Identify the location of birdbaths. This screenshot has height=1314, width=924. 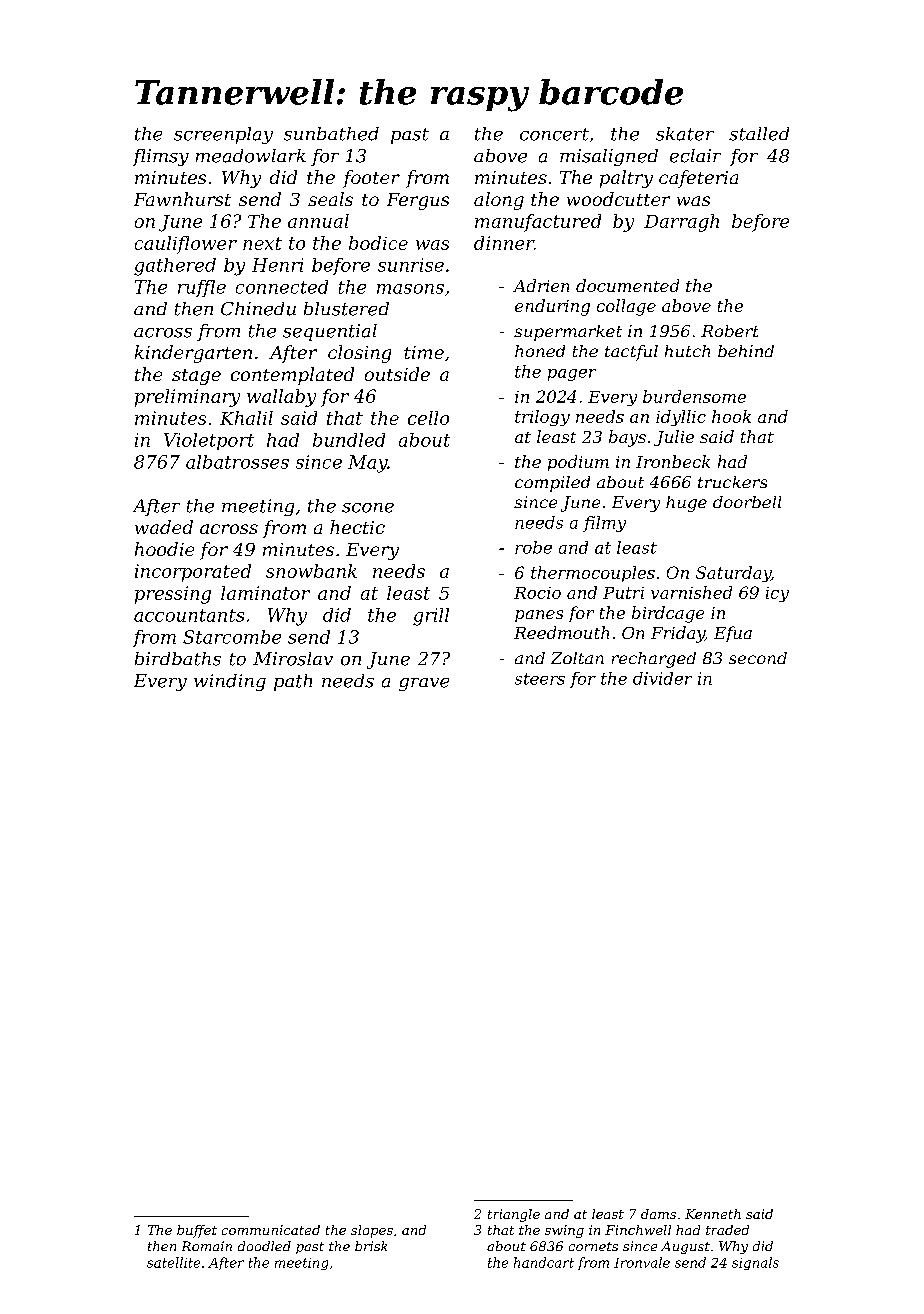
(178, 659).
